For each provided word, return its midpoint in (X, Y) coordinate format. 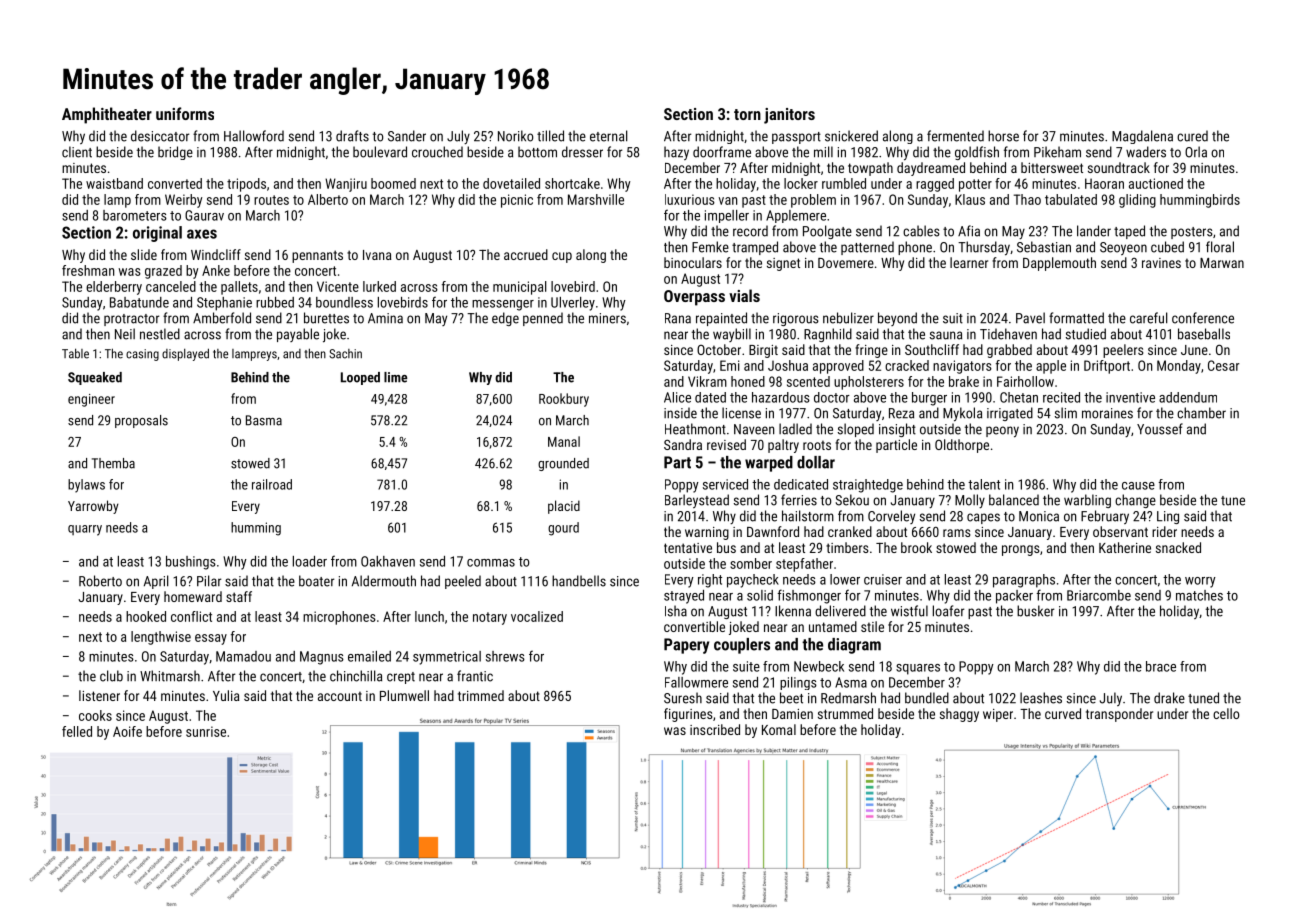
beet (791, 698)
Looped (360, 378)
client (77, 152)
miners (607, 318)
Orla (1196, 152)
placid (564, 507)
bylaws (86, 486)
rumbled (844, 183)
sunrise (206, 731)
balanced (1014, 500)
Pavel (1030, 318)
